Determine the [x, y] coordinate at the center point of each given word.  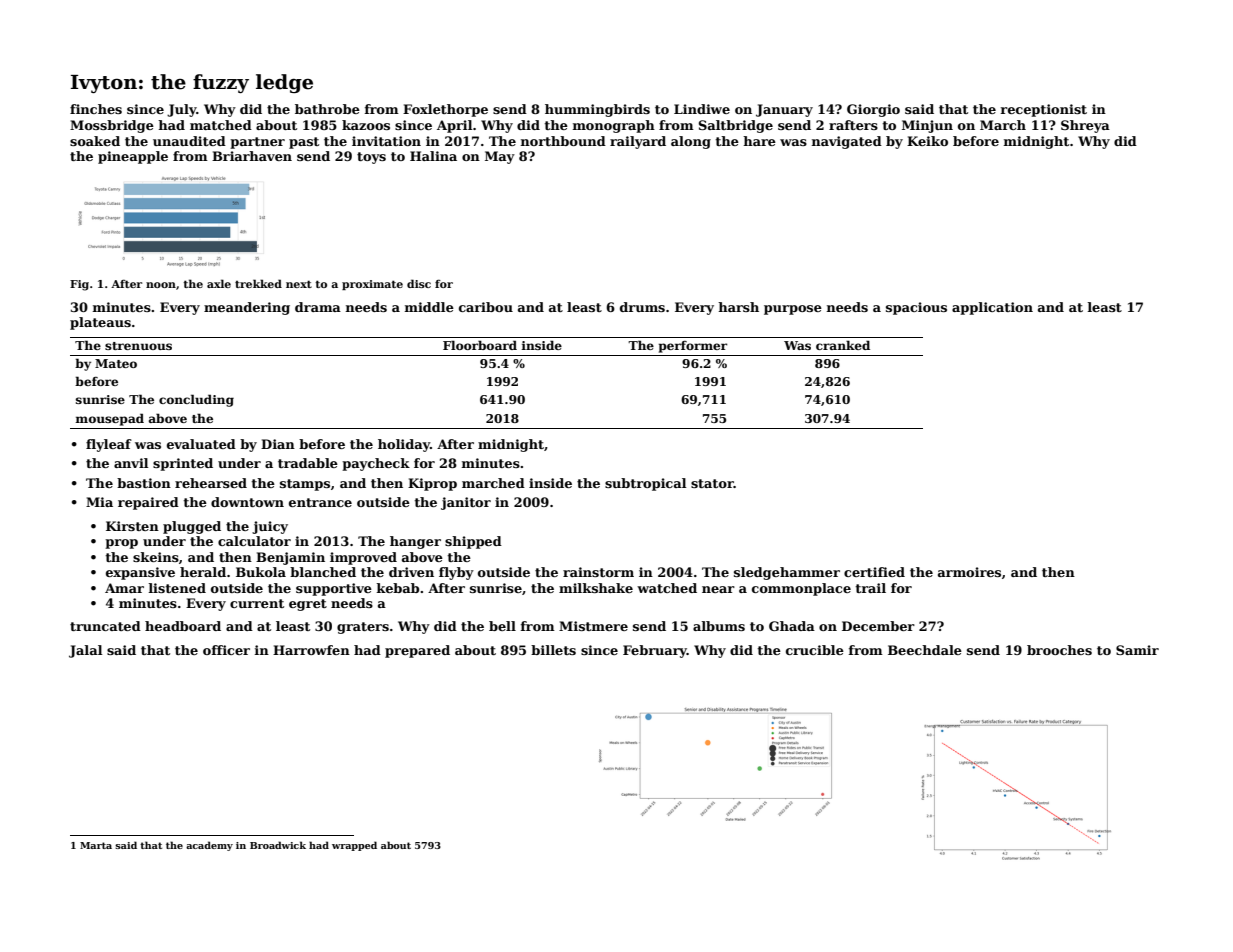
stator [712, 483]
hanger [415, 542]
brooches [1059, 650]
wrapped [354, 846]
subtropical [645, 484]
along [691, 142]
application [992, 308]
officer [226, 650]
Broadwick [278, 845]
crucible [815, 650]
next [299, 284]
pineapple [133, 157]
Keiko [927, 141]
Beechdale [925, 650]
